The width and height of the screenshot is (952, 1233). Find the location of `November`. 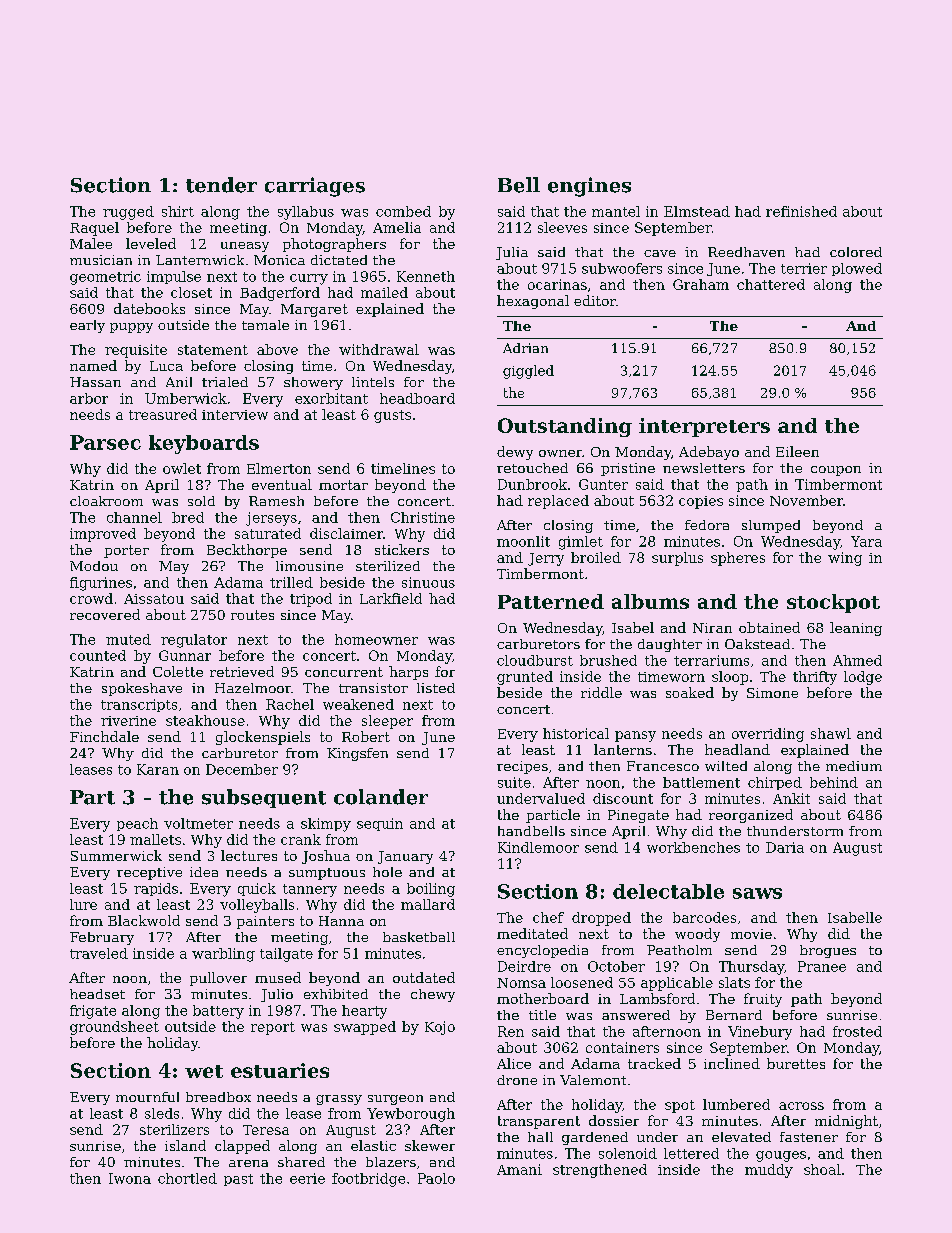

November is located at coordinates (806, 500).
